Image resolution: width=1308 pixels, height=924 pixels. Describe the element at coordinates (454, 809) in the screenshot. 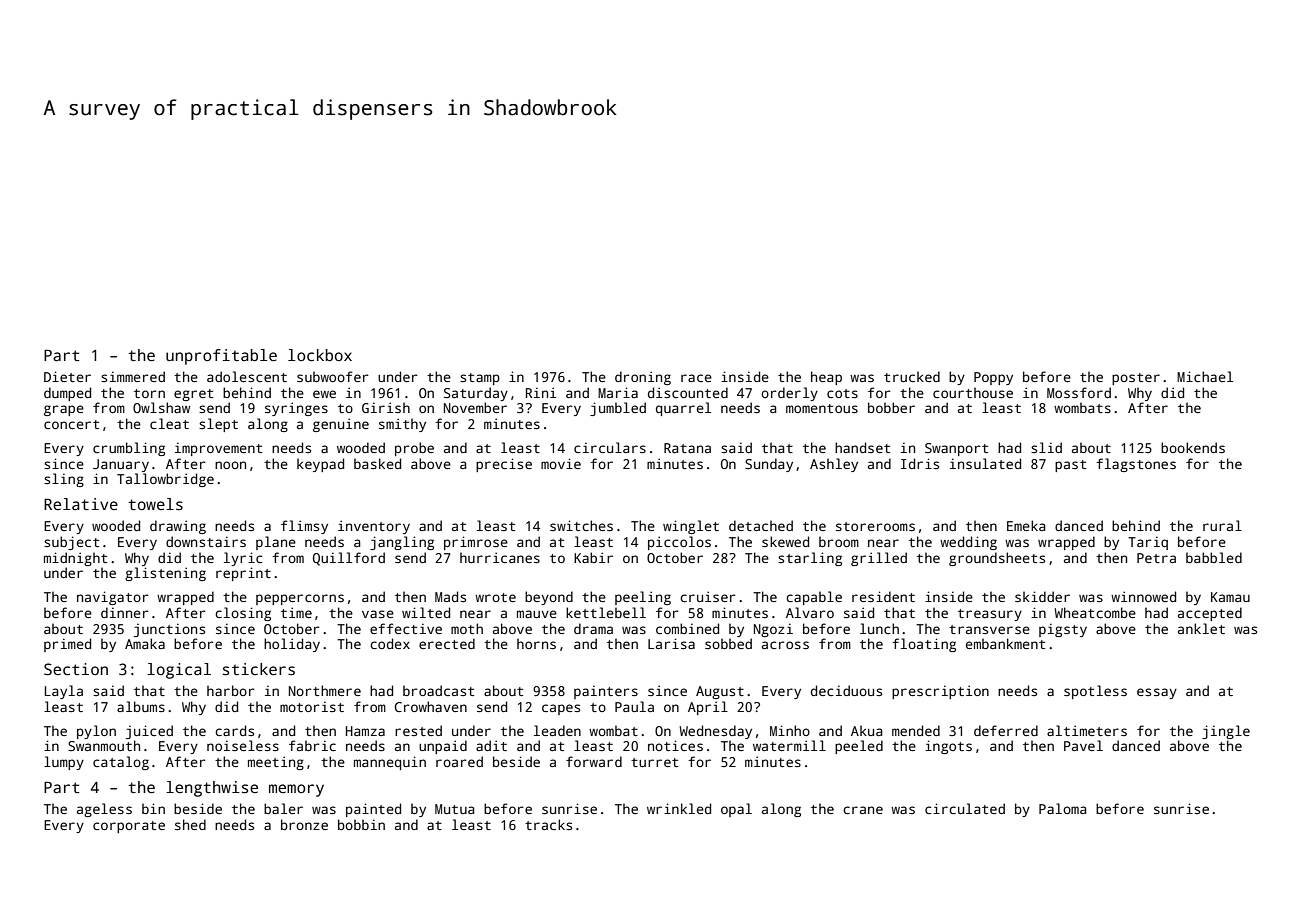

I see `Mutua` at that location.
